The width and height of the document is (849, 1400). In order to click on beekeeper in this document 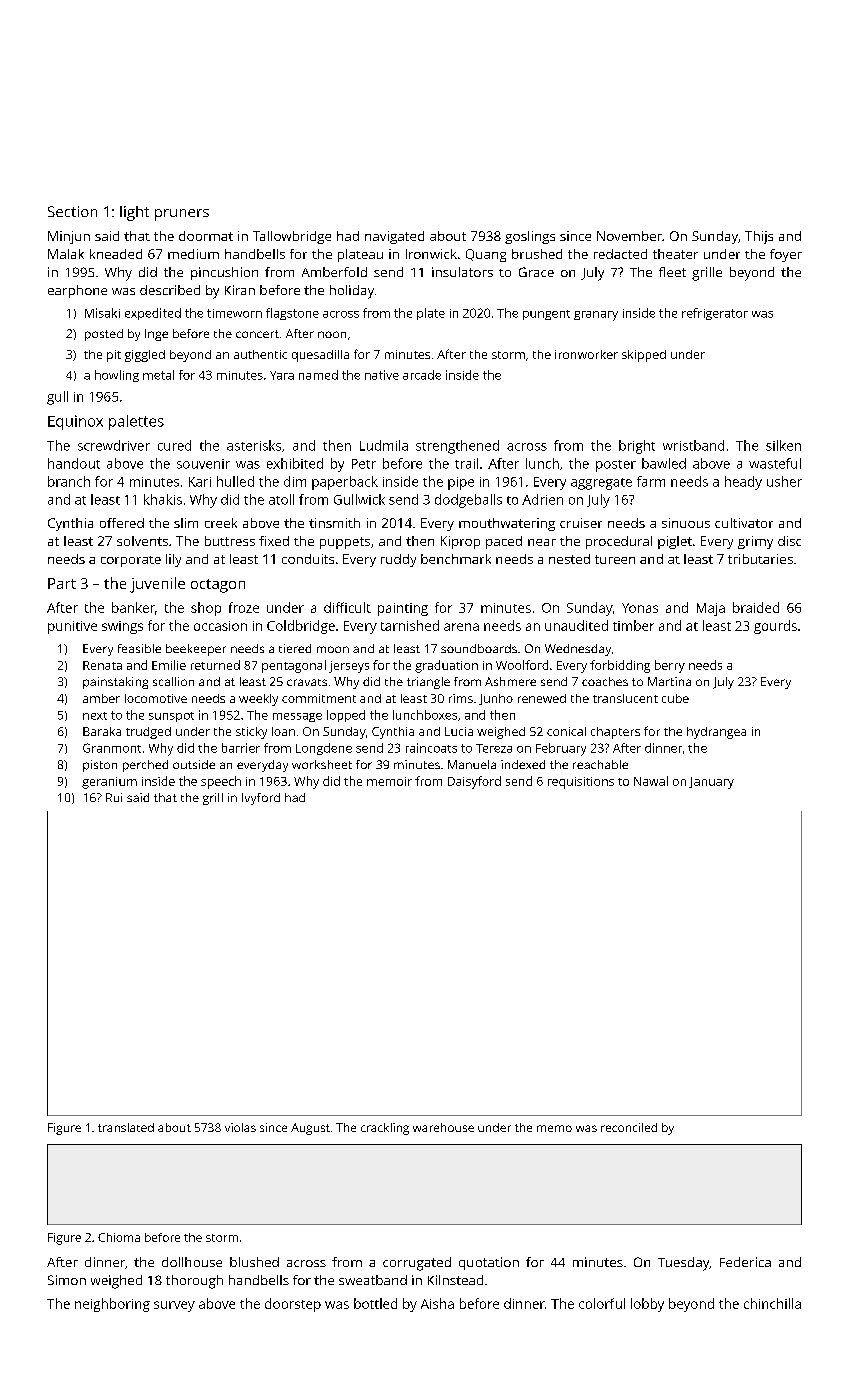, I will do `click(196, 650)`.
